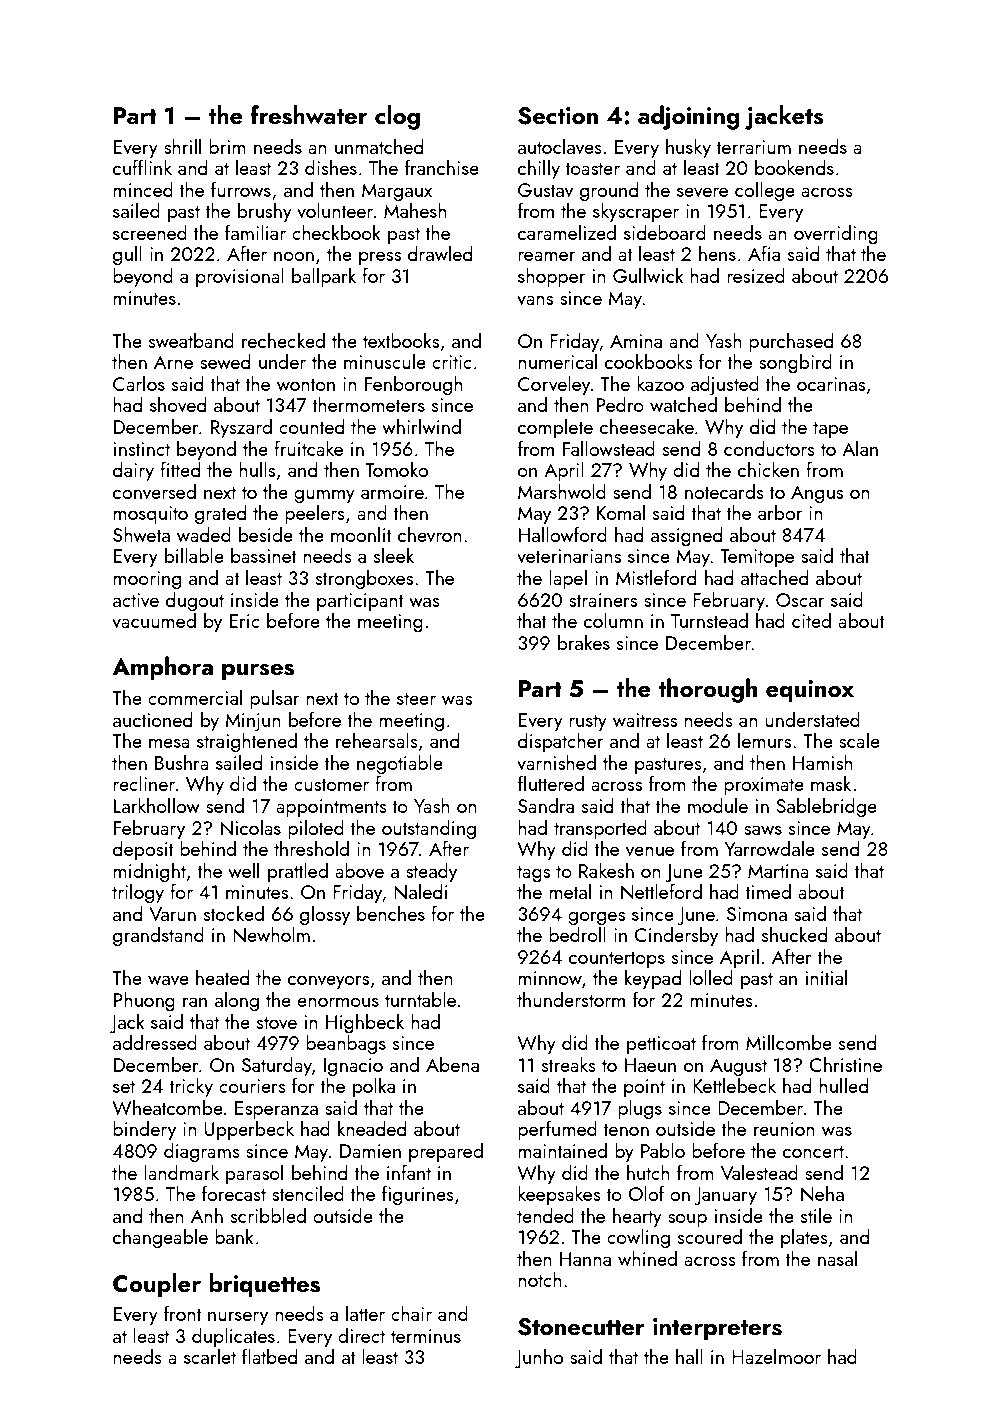  What do you see at coordinates (836, 235) in the screenshot?
I see `overriding` at bounding box center [836, 235].
